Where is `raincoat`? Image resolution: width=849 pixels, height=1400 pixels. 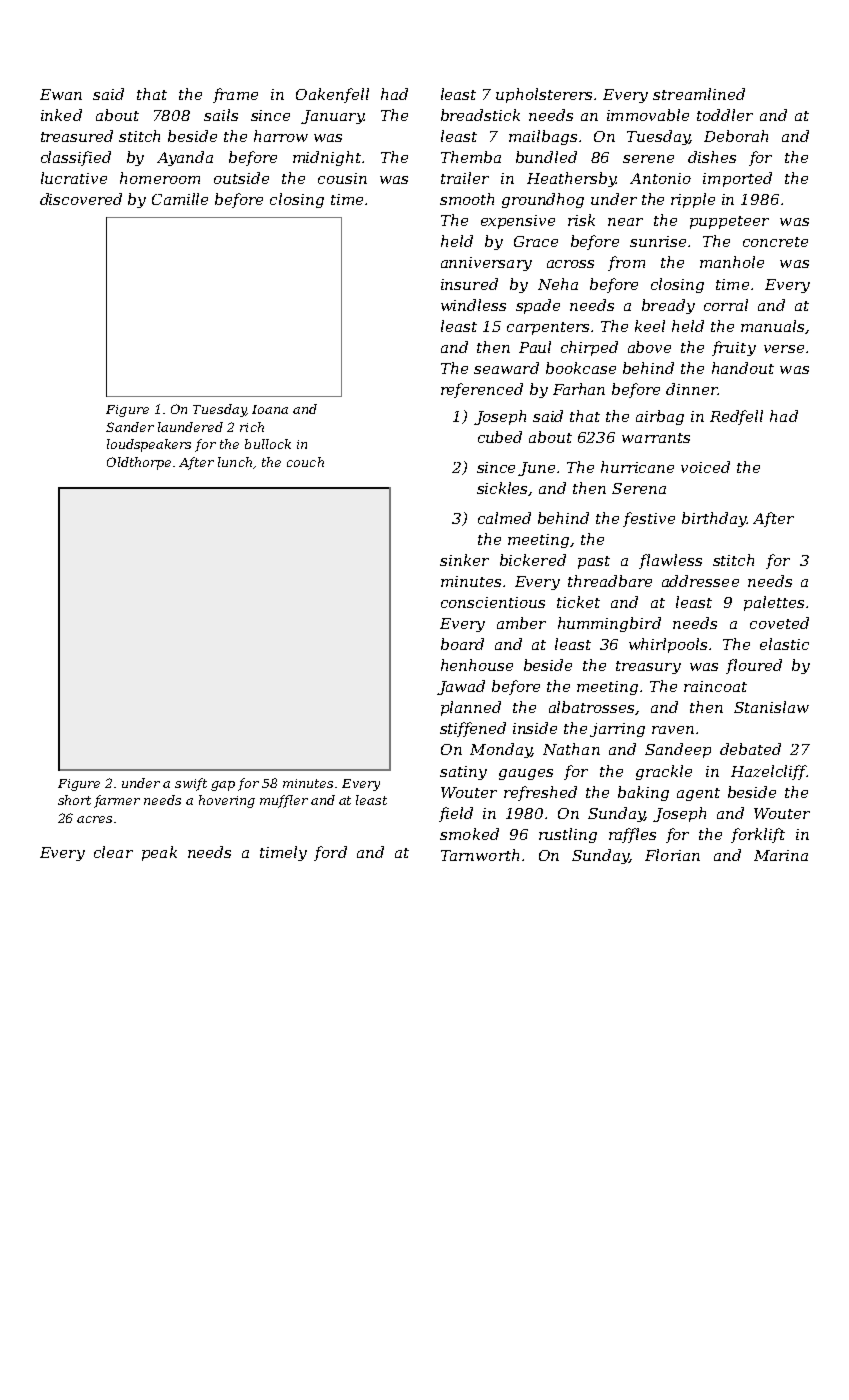 raincoat is located at coordinates (715, 686).
